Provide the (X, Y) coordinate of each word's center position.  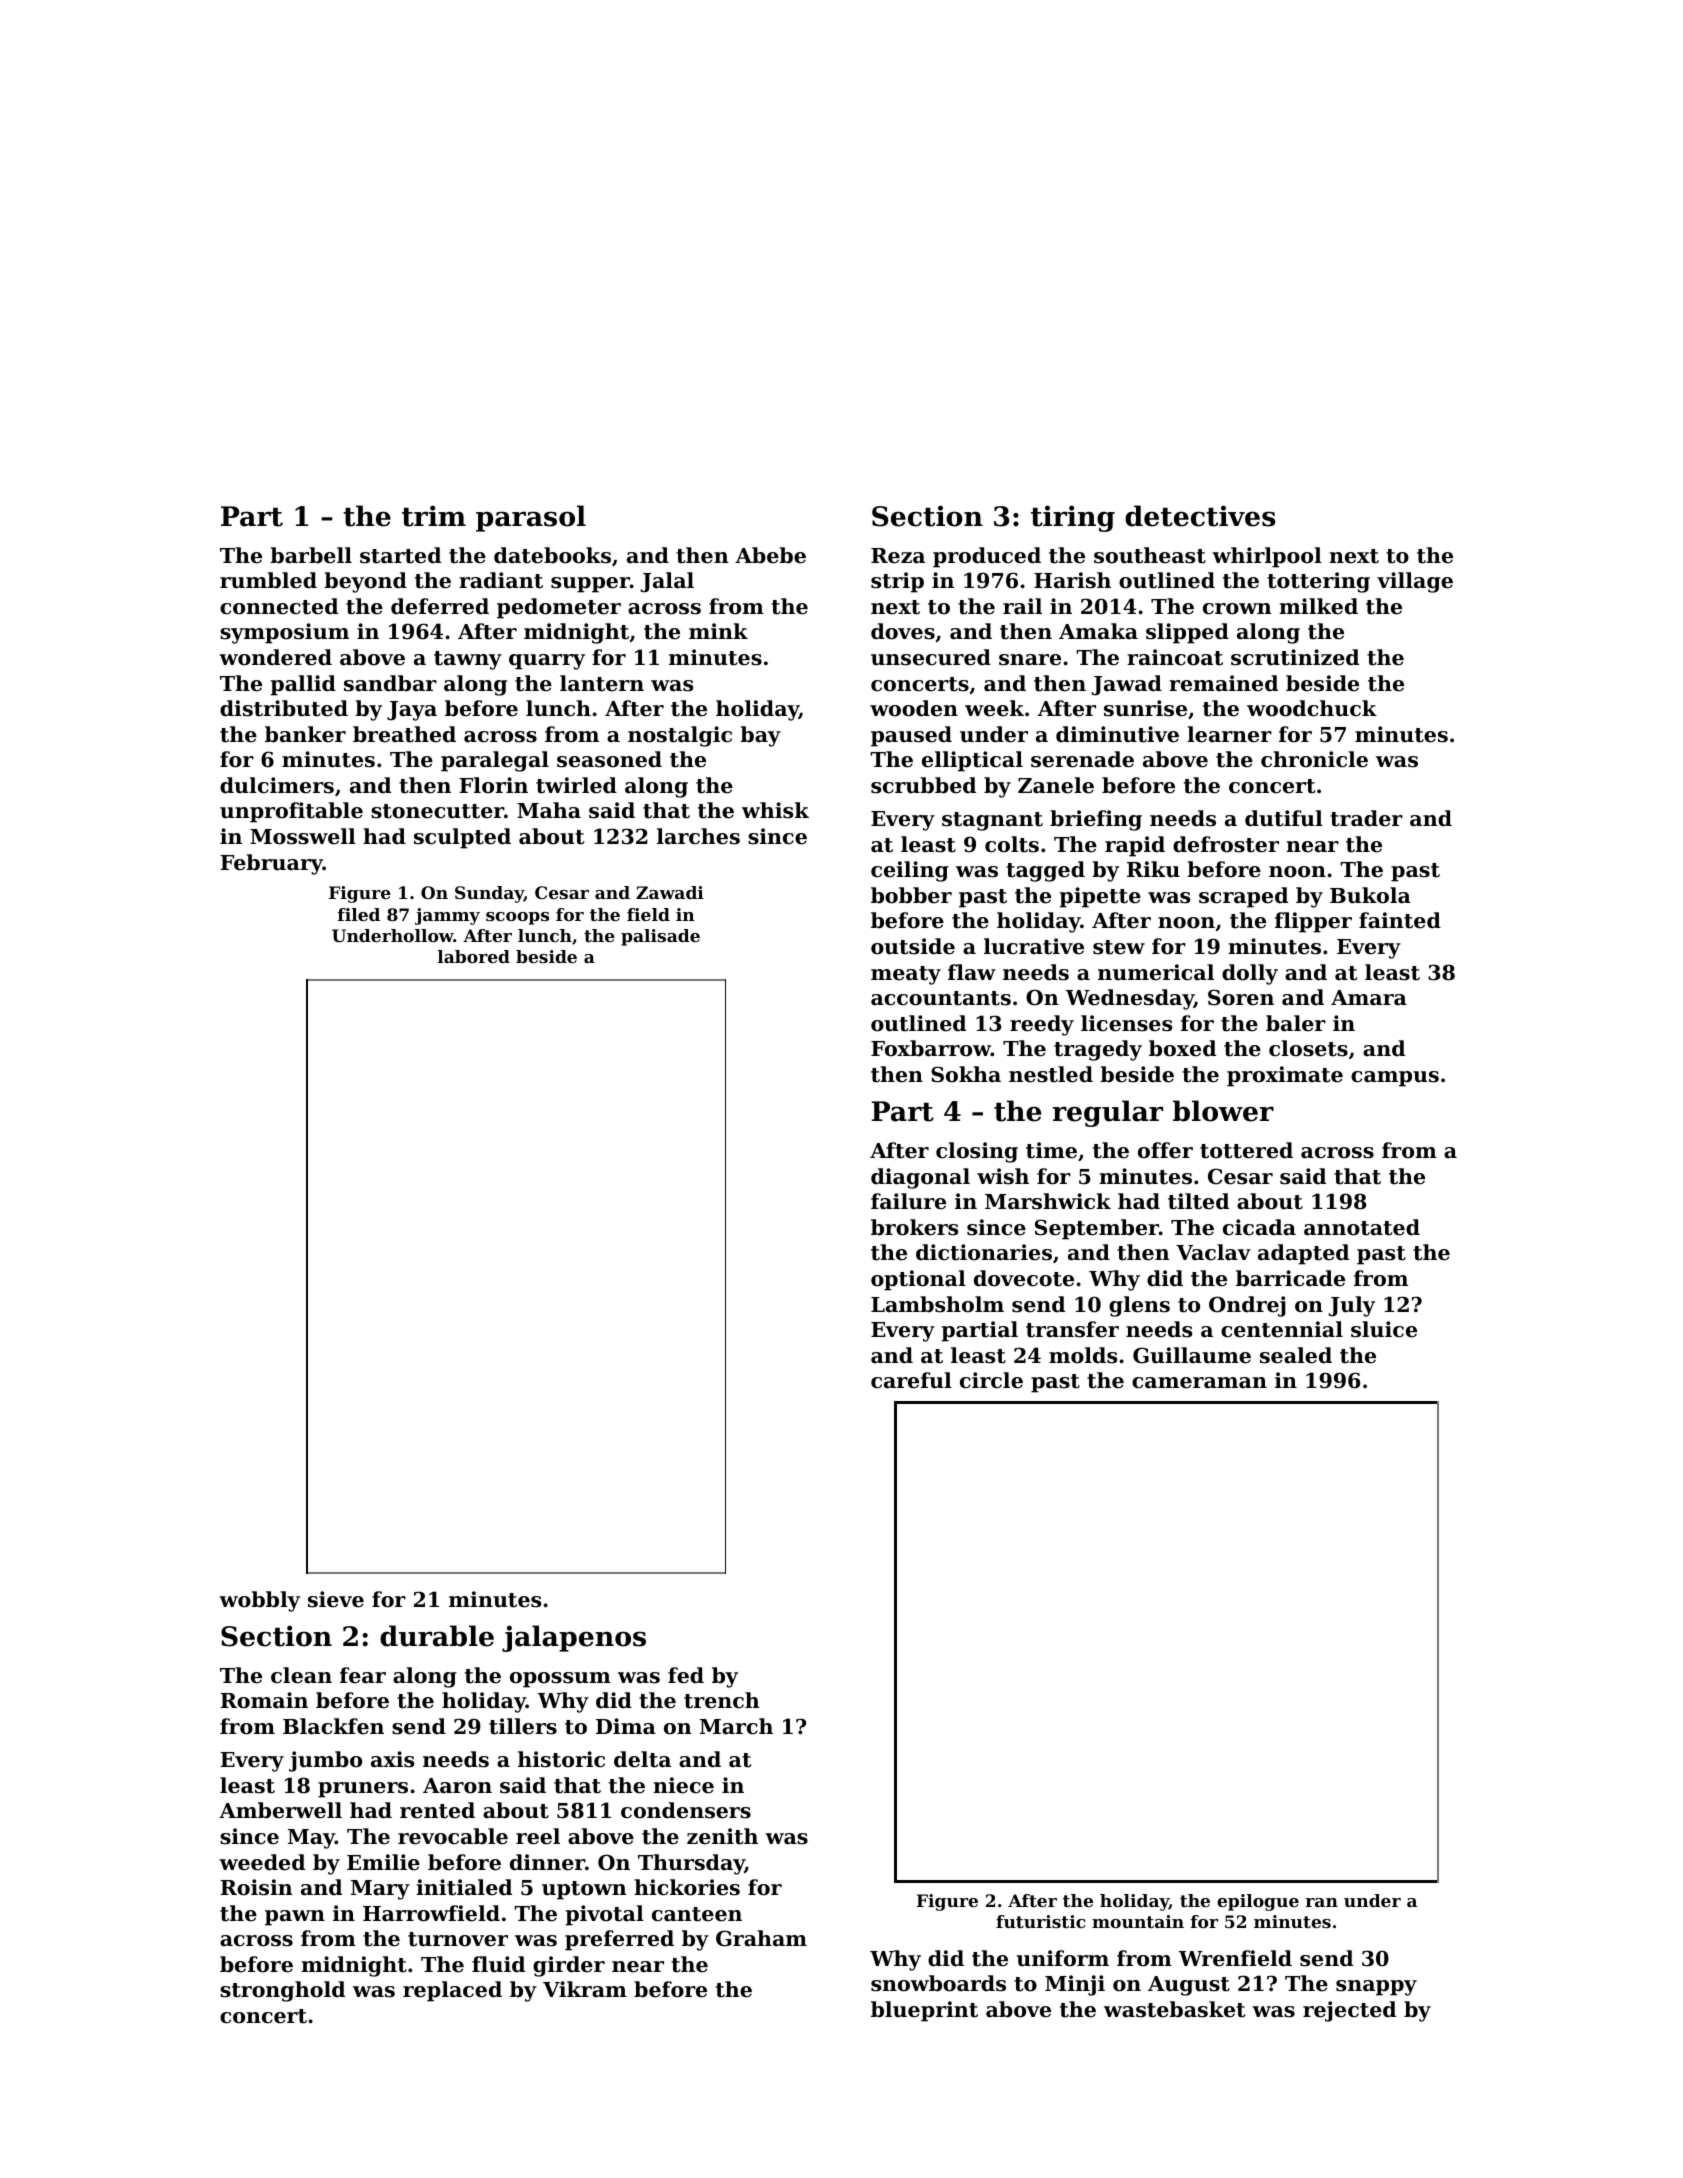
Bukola (1370, 895)
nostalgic (680, 736)
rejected (1349, 2011)
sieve (336, 1599)
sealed (1296, 1355)
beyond (365, 582)
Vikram (585, 1989)
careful (911, 1380)
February (271, 864)
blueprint (924, 2011)
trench (722, 1700)
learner (1229, 734)
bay (760, 736)
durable (437, 1636)
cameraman (1199, 1383)
